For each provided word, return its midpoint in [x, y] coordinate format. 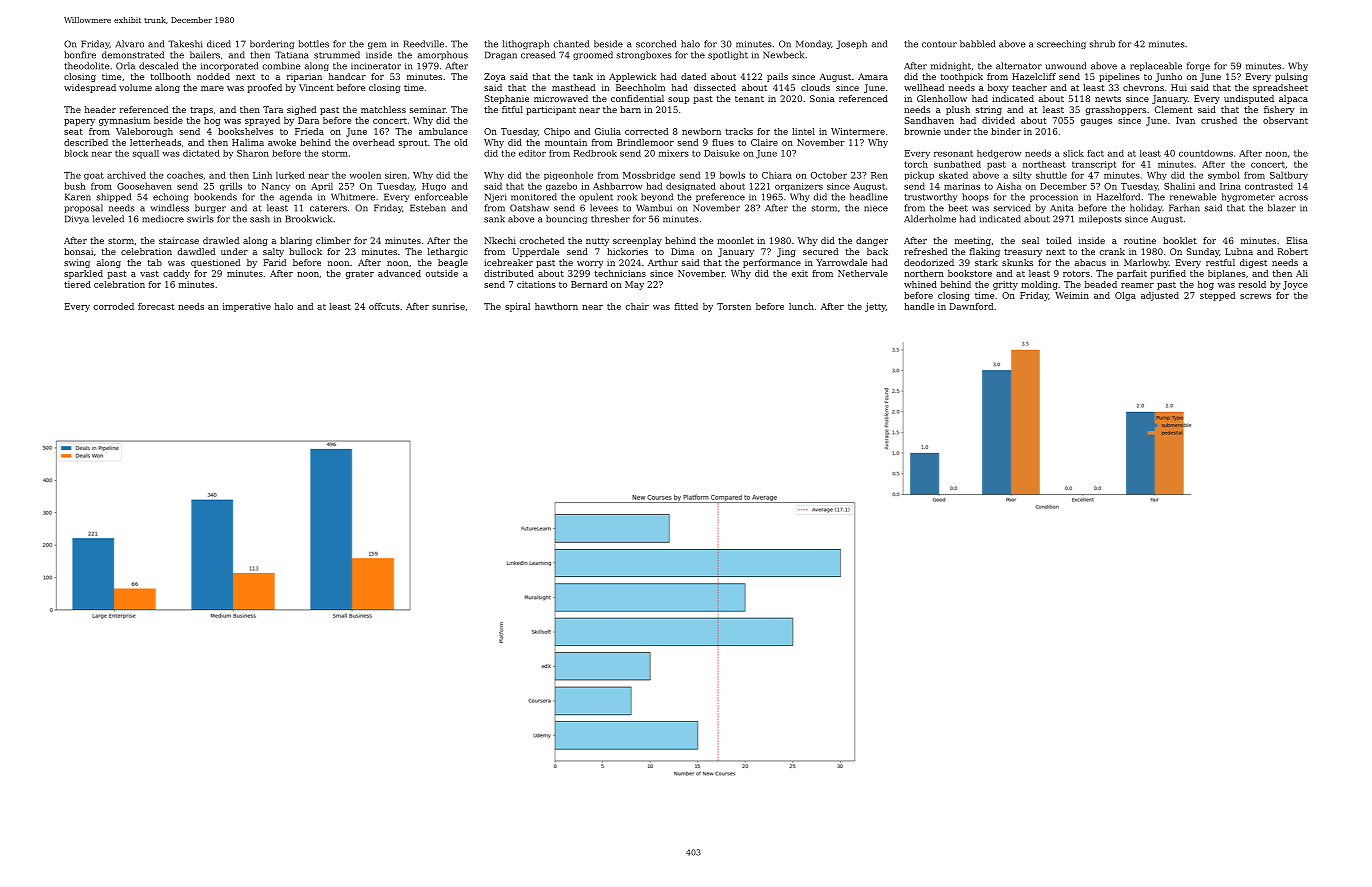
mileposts [1100, 219]
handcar [347, 76]
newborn [701, 131]
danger [872, 241]
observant [1285, 120]
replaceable [1156, 66]
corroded [113, 306]
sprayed [262, 121]
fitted [686, 306]
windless [170, 208]
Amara [873, 76]
